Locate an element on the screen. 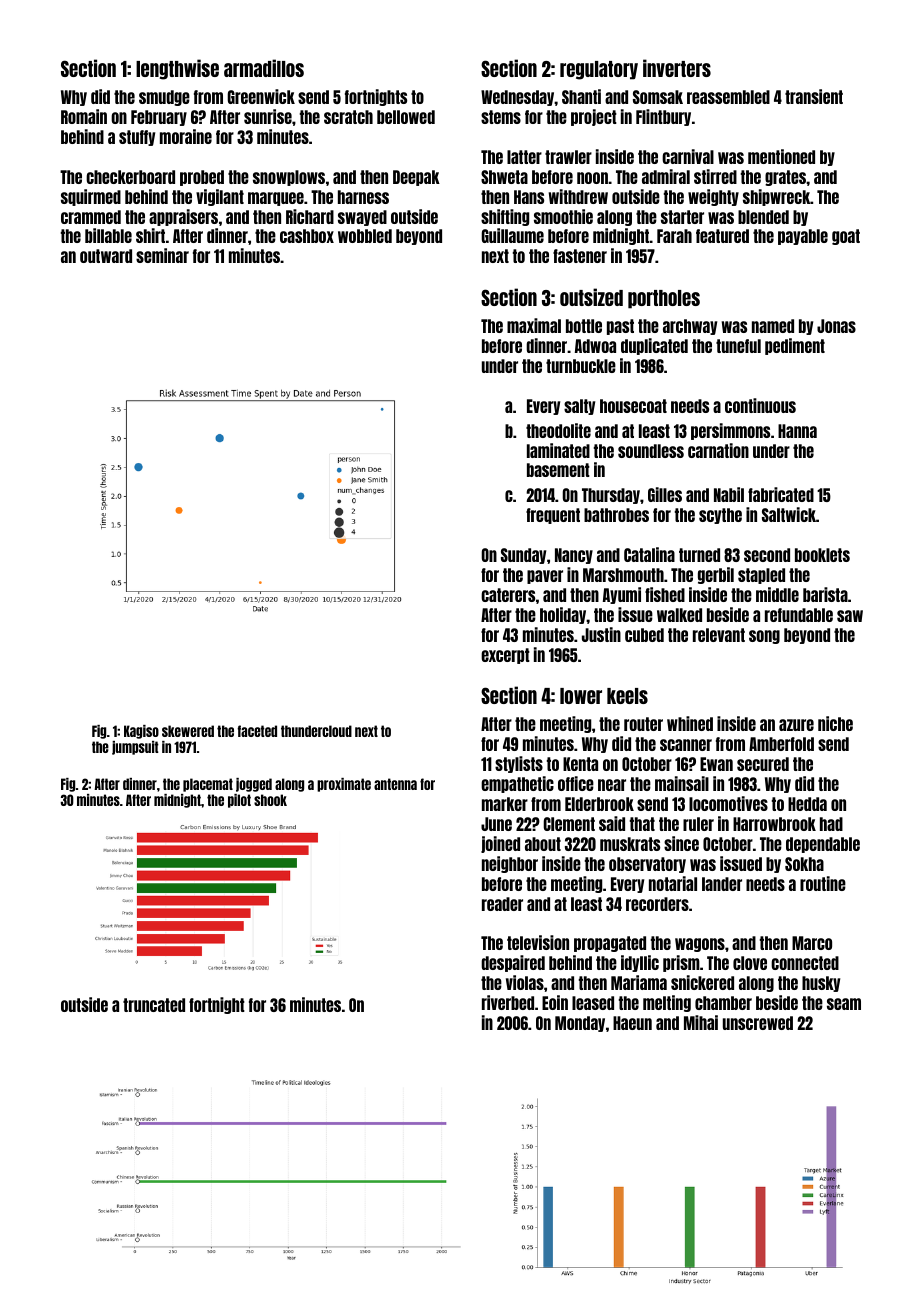 Image resolution: width=924 pixels, height=1308 pixels. billable is located at coordinates (108, 235).
